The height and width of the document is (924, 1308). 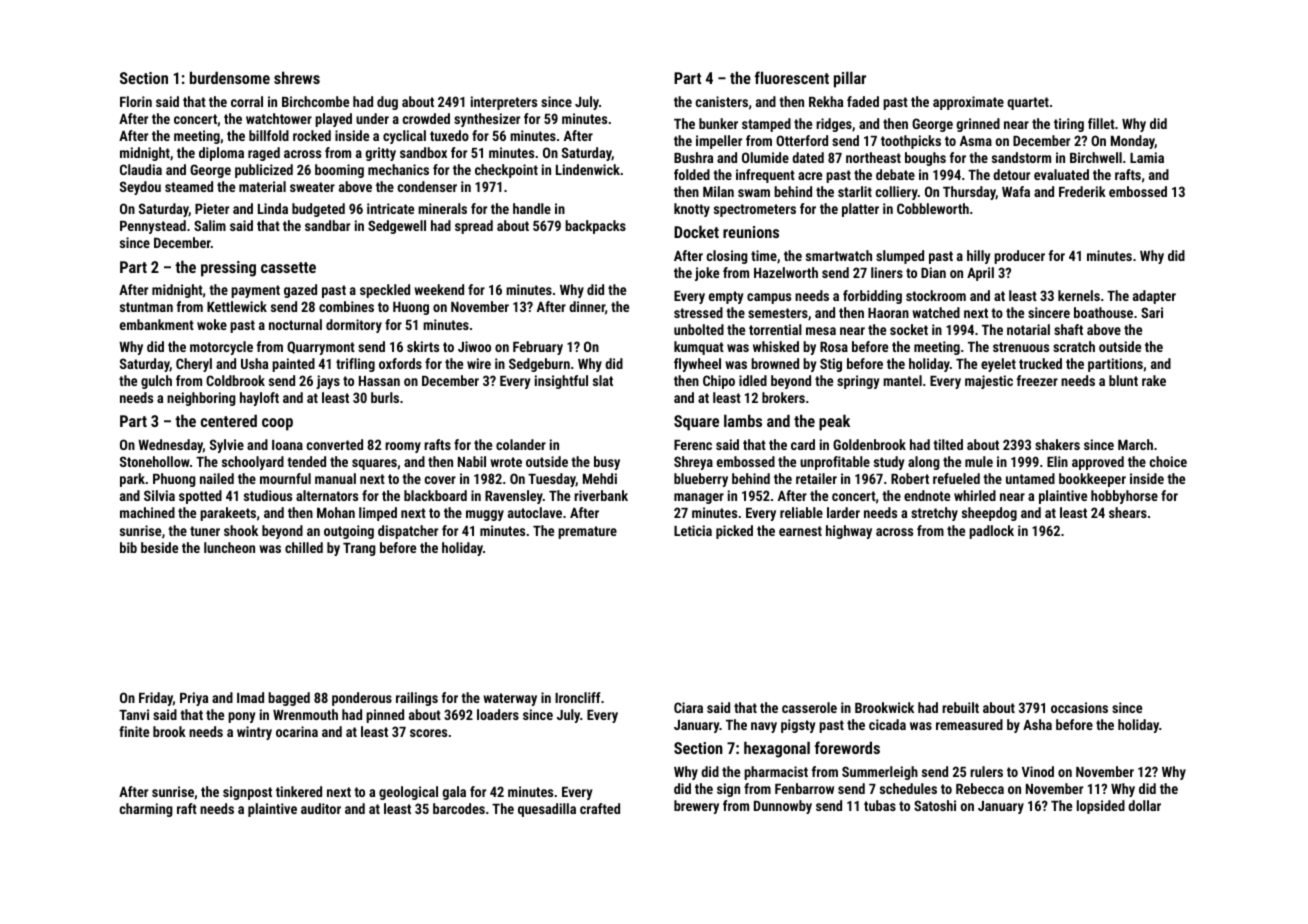 I want to click on fluorescent, so click(x=792, y=77).
